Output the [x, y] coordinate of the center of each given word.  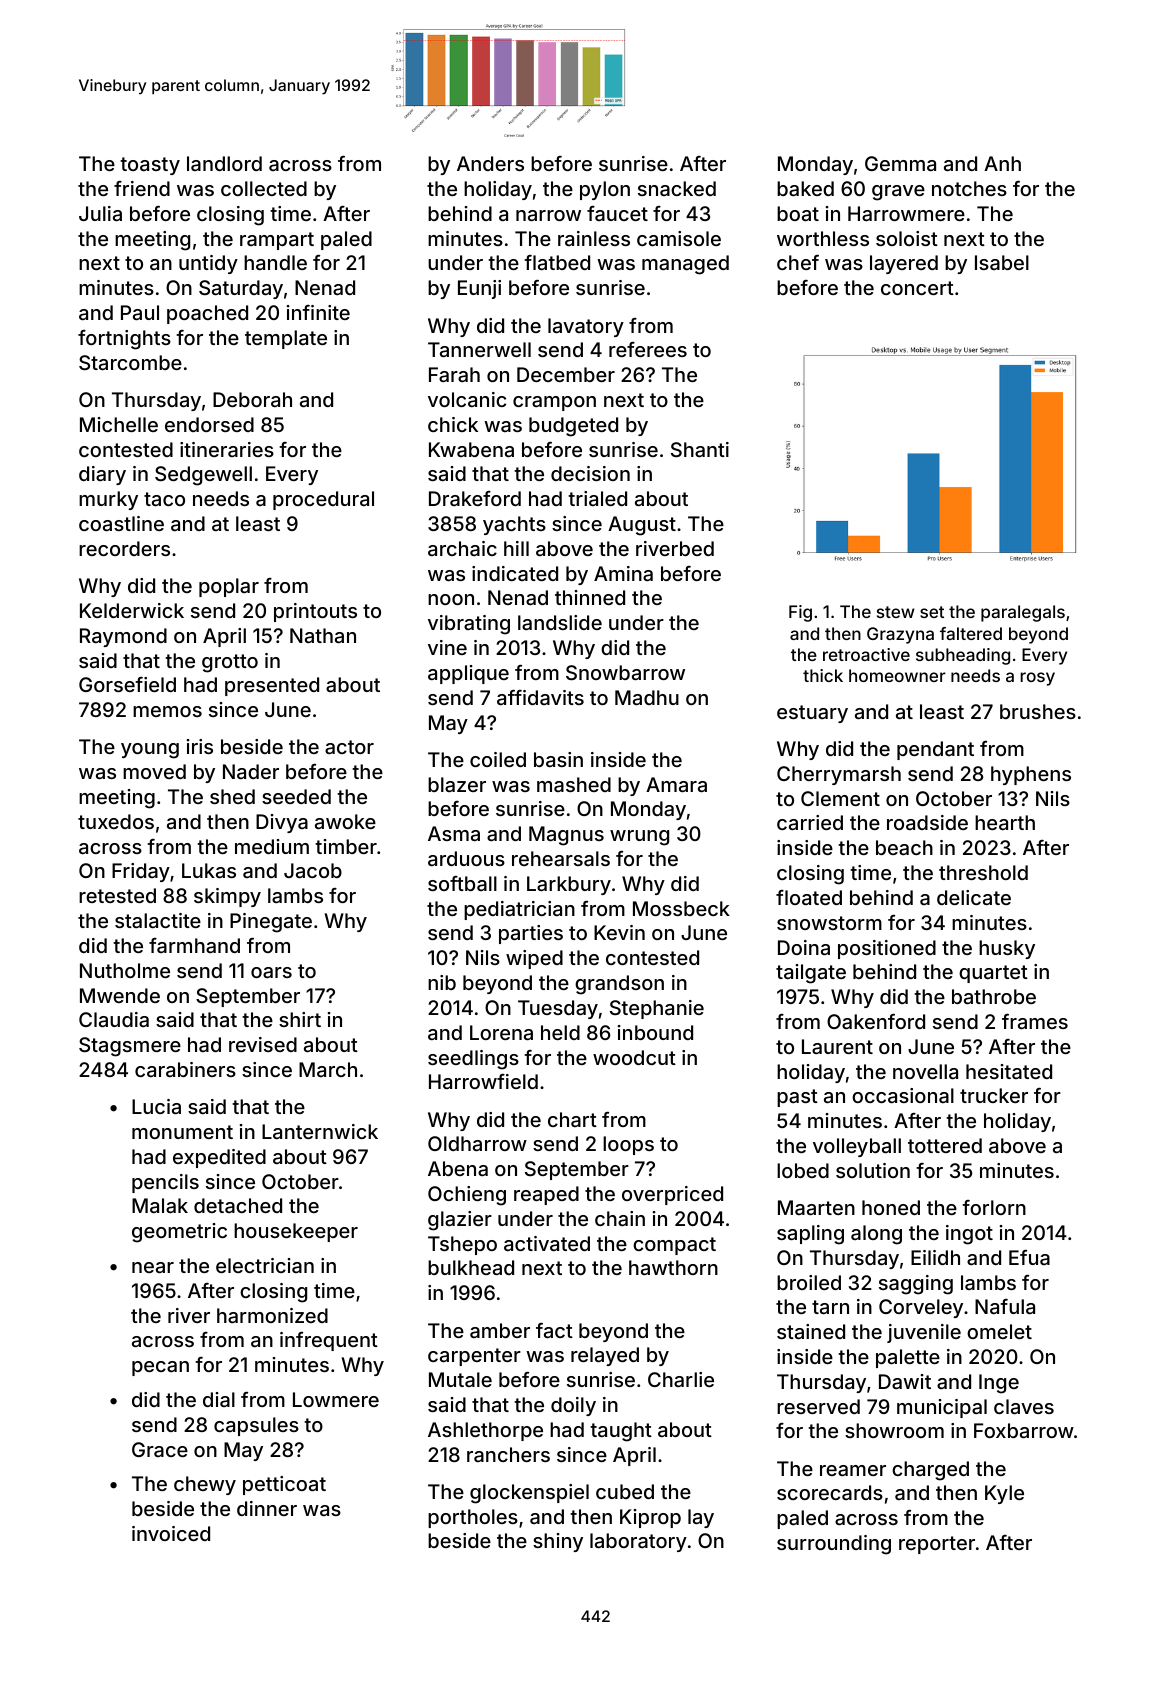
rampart [277, 241]
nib [442, 982]
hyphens [1031, 775]
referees [648, 349]
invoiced [171, 1533]
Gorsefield [127, 684]
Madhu [647, 697]
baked [805, 188]
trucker [994, 1095]
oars [271, 972]
